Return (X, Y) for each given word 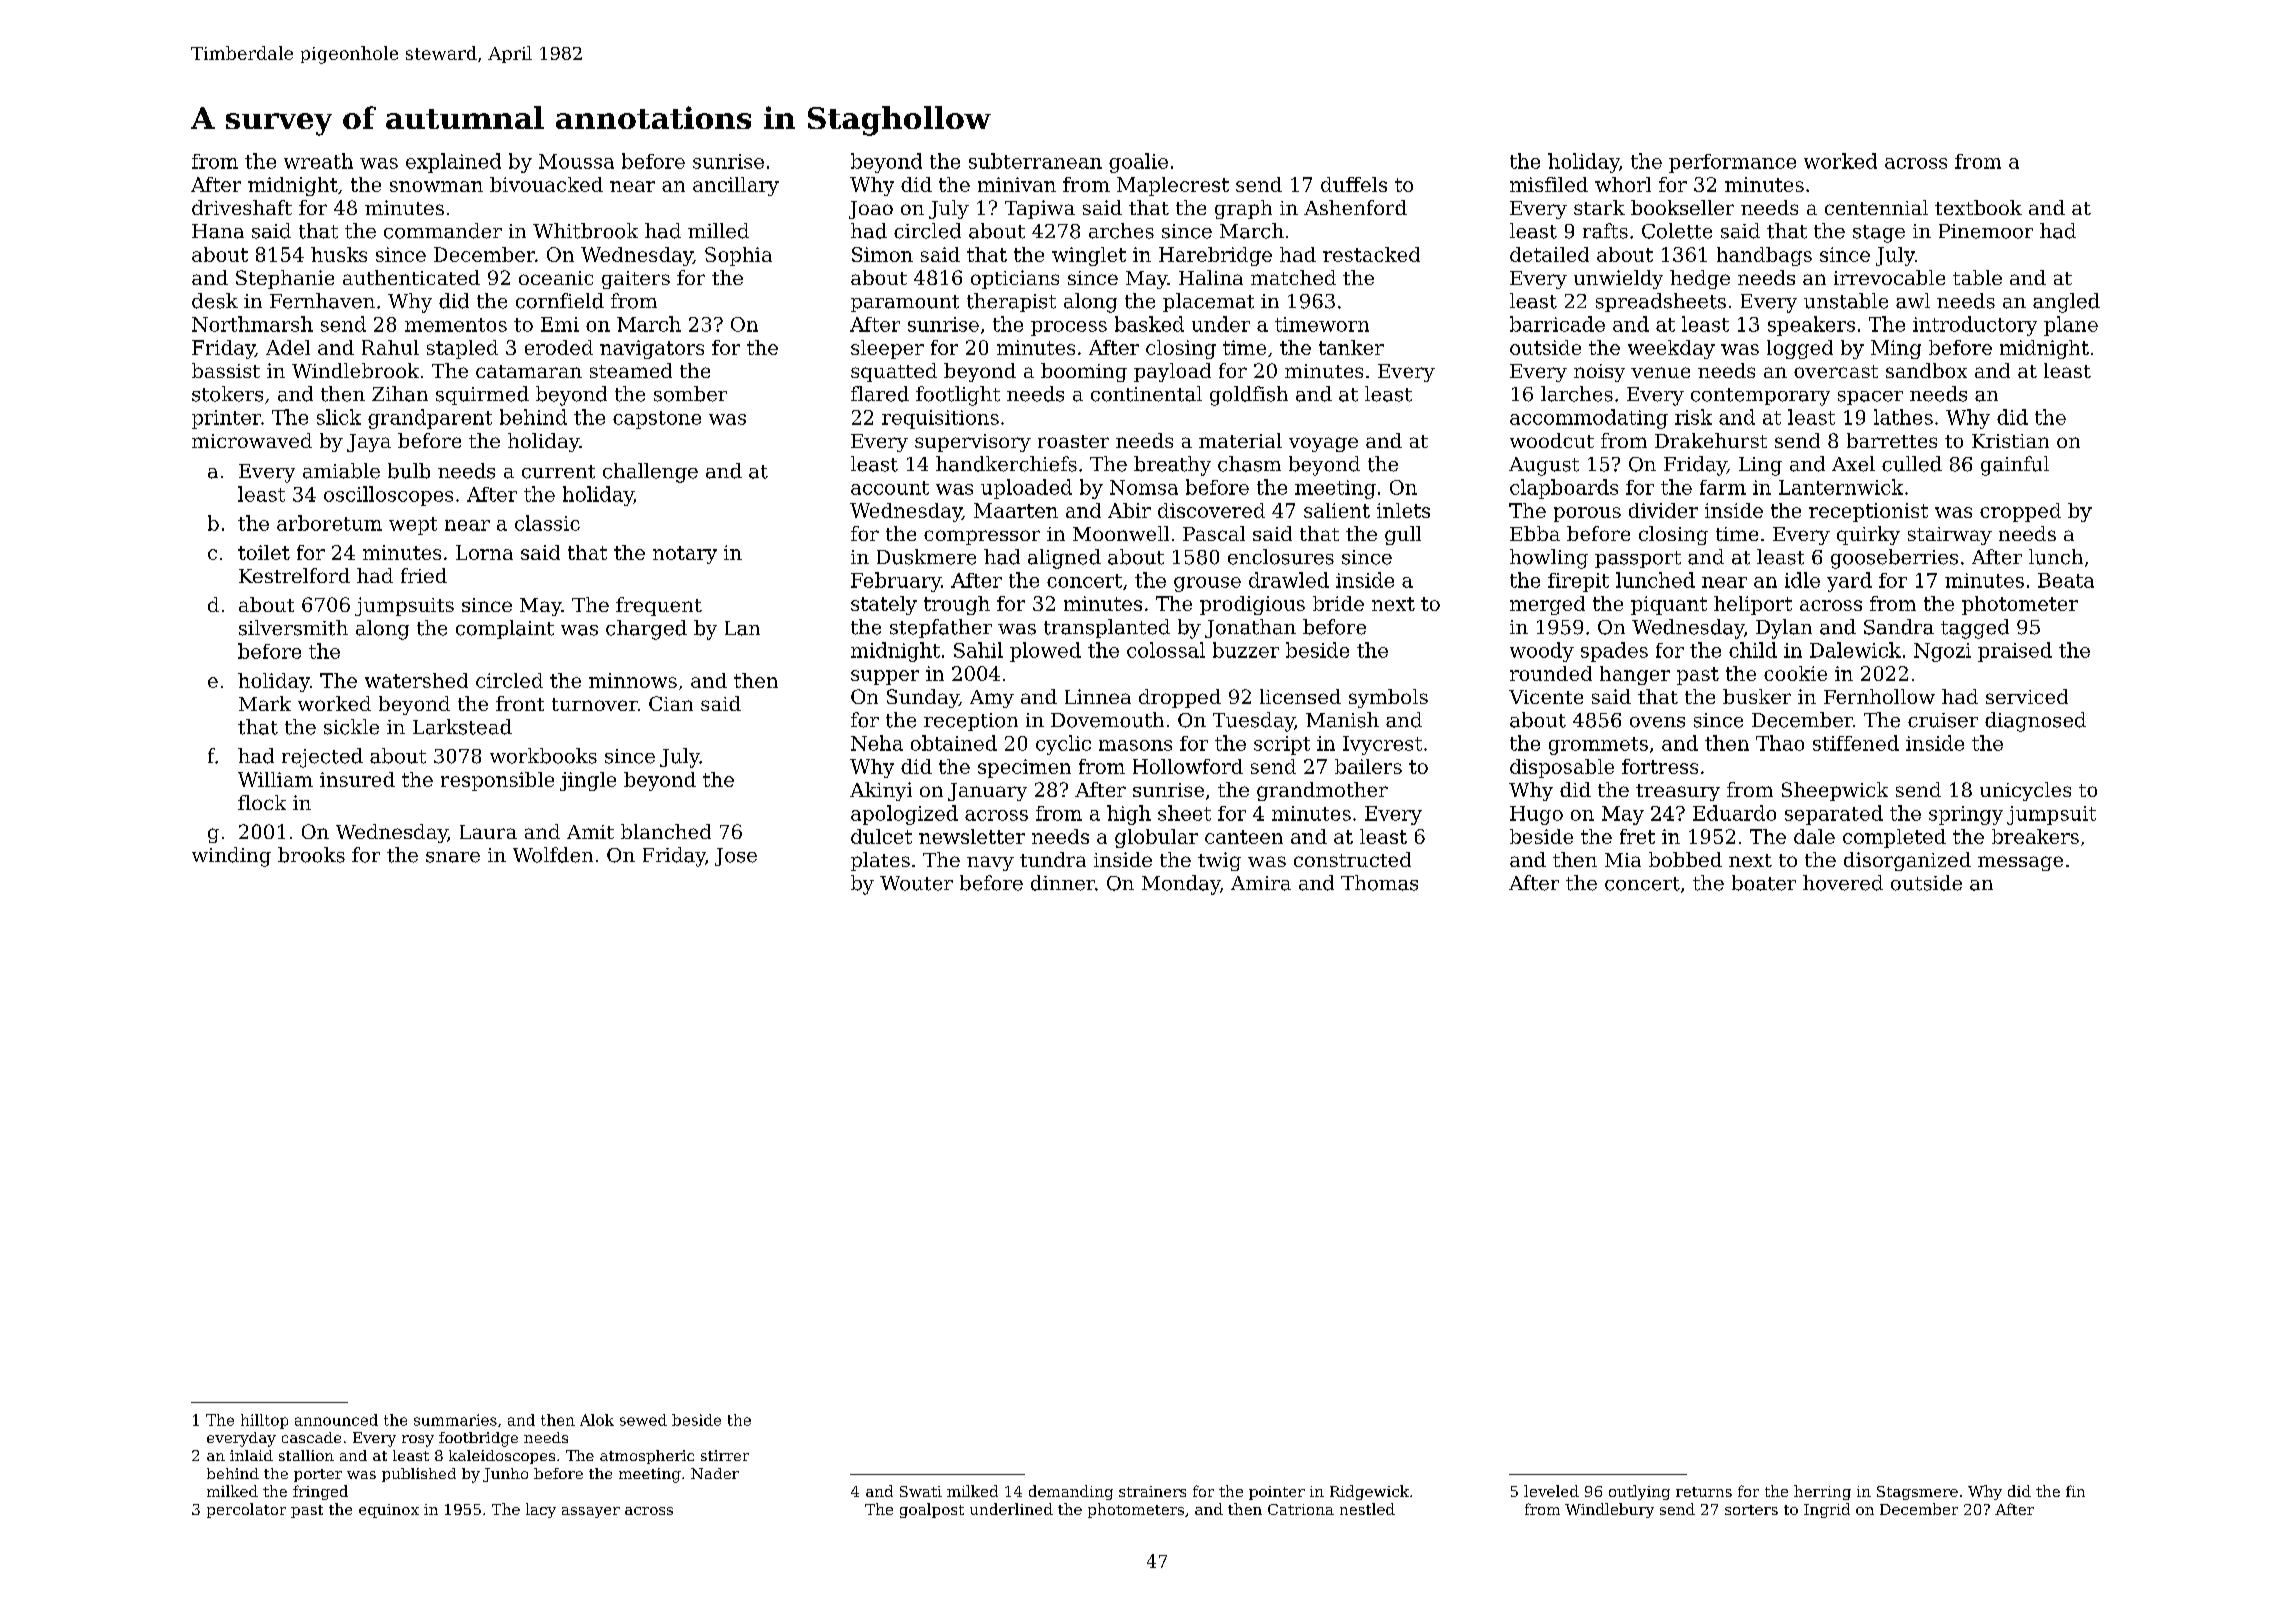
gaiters (636, 280)
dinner (1063, 883)
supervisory (973, 443)
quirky (1868, 535)
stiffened (1856, 743)
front (520, 703)
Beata (2066, 580)
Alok (597, 1420)
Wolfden (553, 855)
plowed (1045, 652)
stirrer (725, 1455)
